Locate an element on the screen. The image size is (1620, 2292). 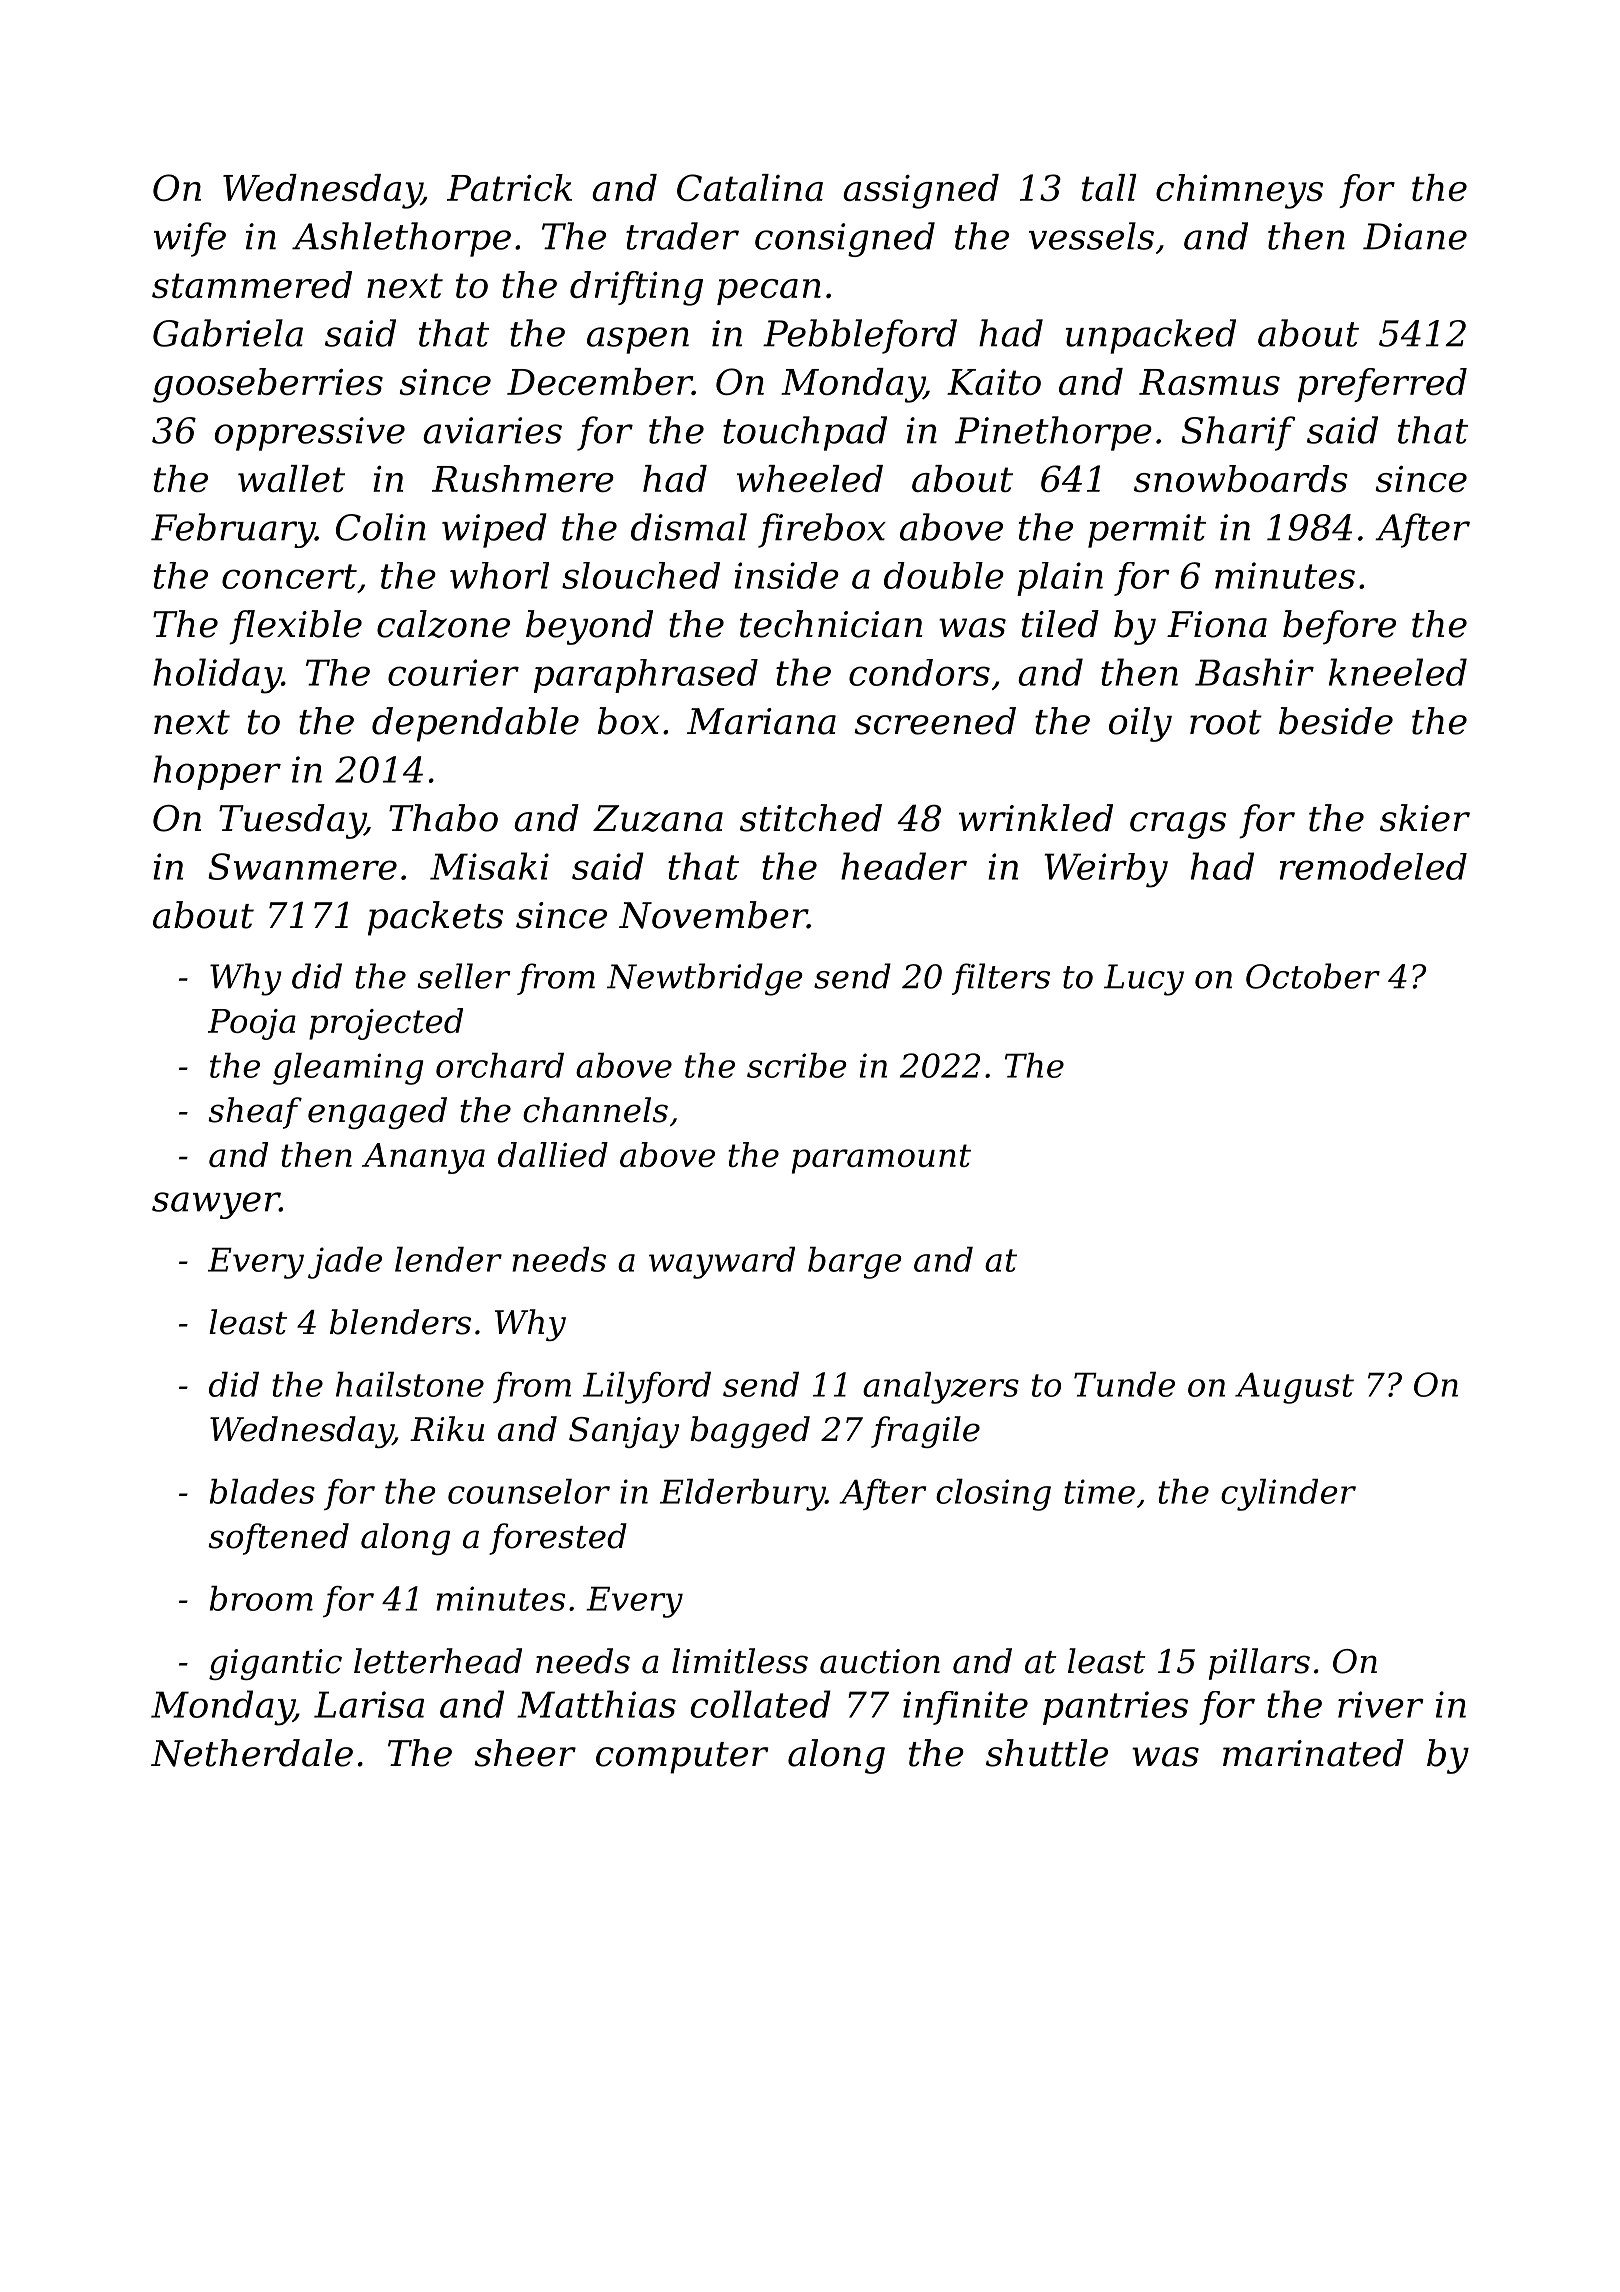
Diane is located at coordinates (1415, 236).
